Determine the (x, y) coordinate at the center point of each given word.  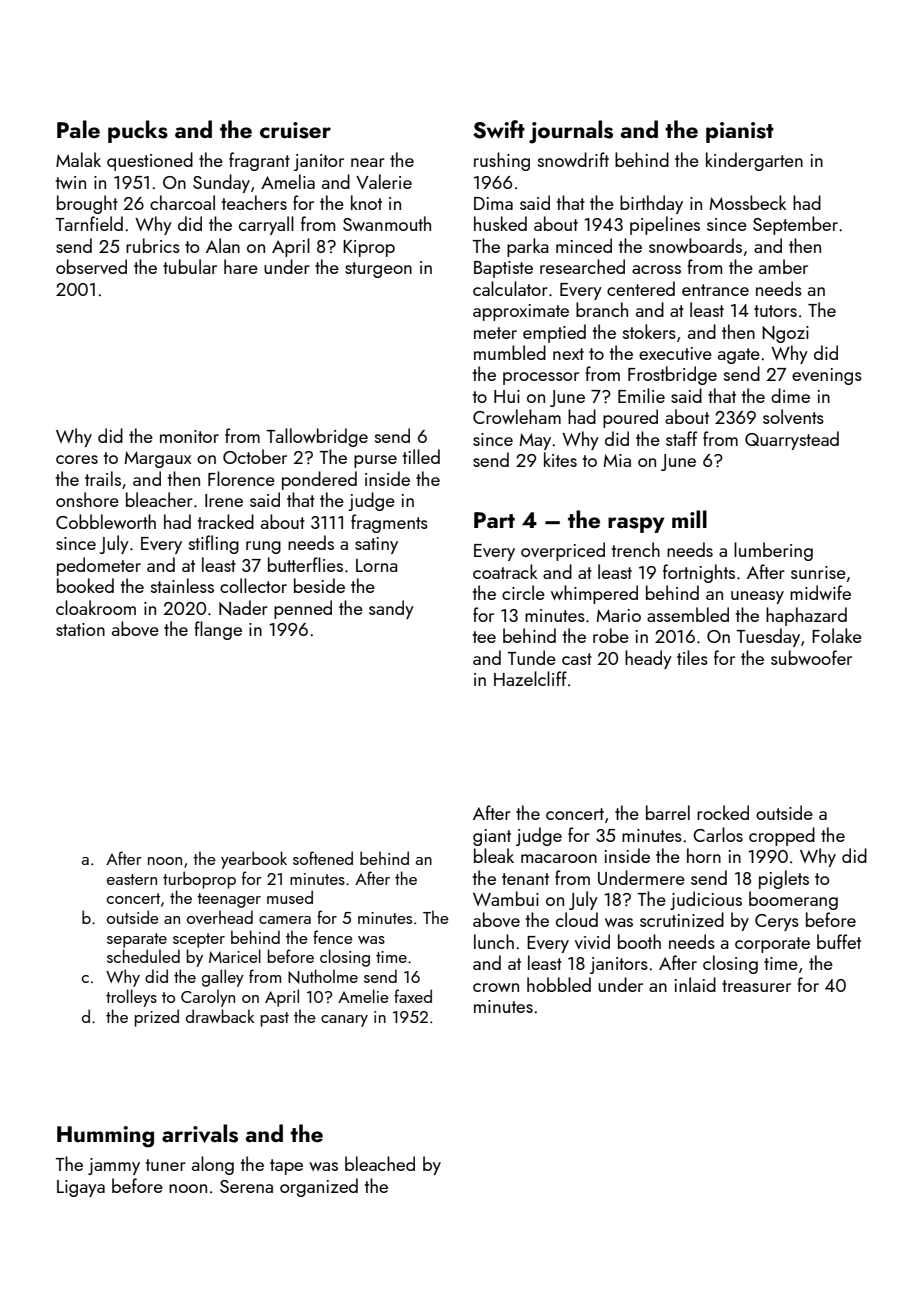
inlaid (695, 984)
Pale (78, 129)
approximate (521, 312)
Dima (493, 203)
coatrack (505, 571)
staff (681, 438)
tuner (166, 1165)
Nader (243, 608)
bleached (380, 1163)
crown (496, 987)
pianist (740, 132)
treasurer (756, 986)
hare (241, 266)
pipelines (665, 225)
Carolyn (208, 998)
